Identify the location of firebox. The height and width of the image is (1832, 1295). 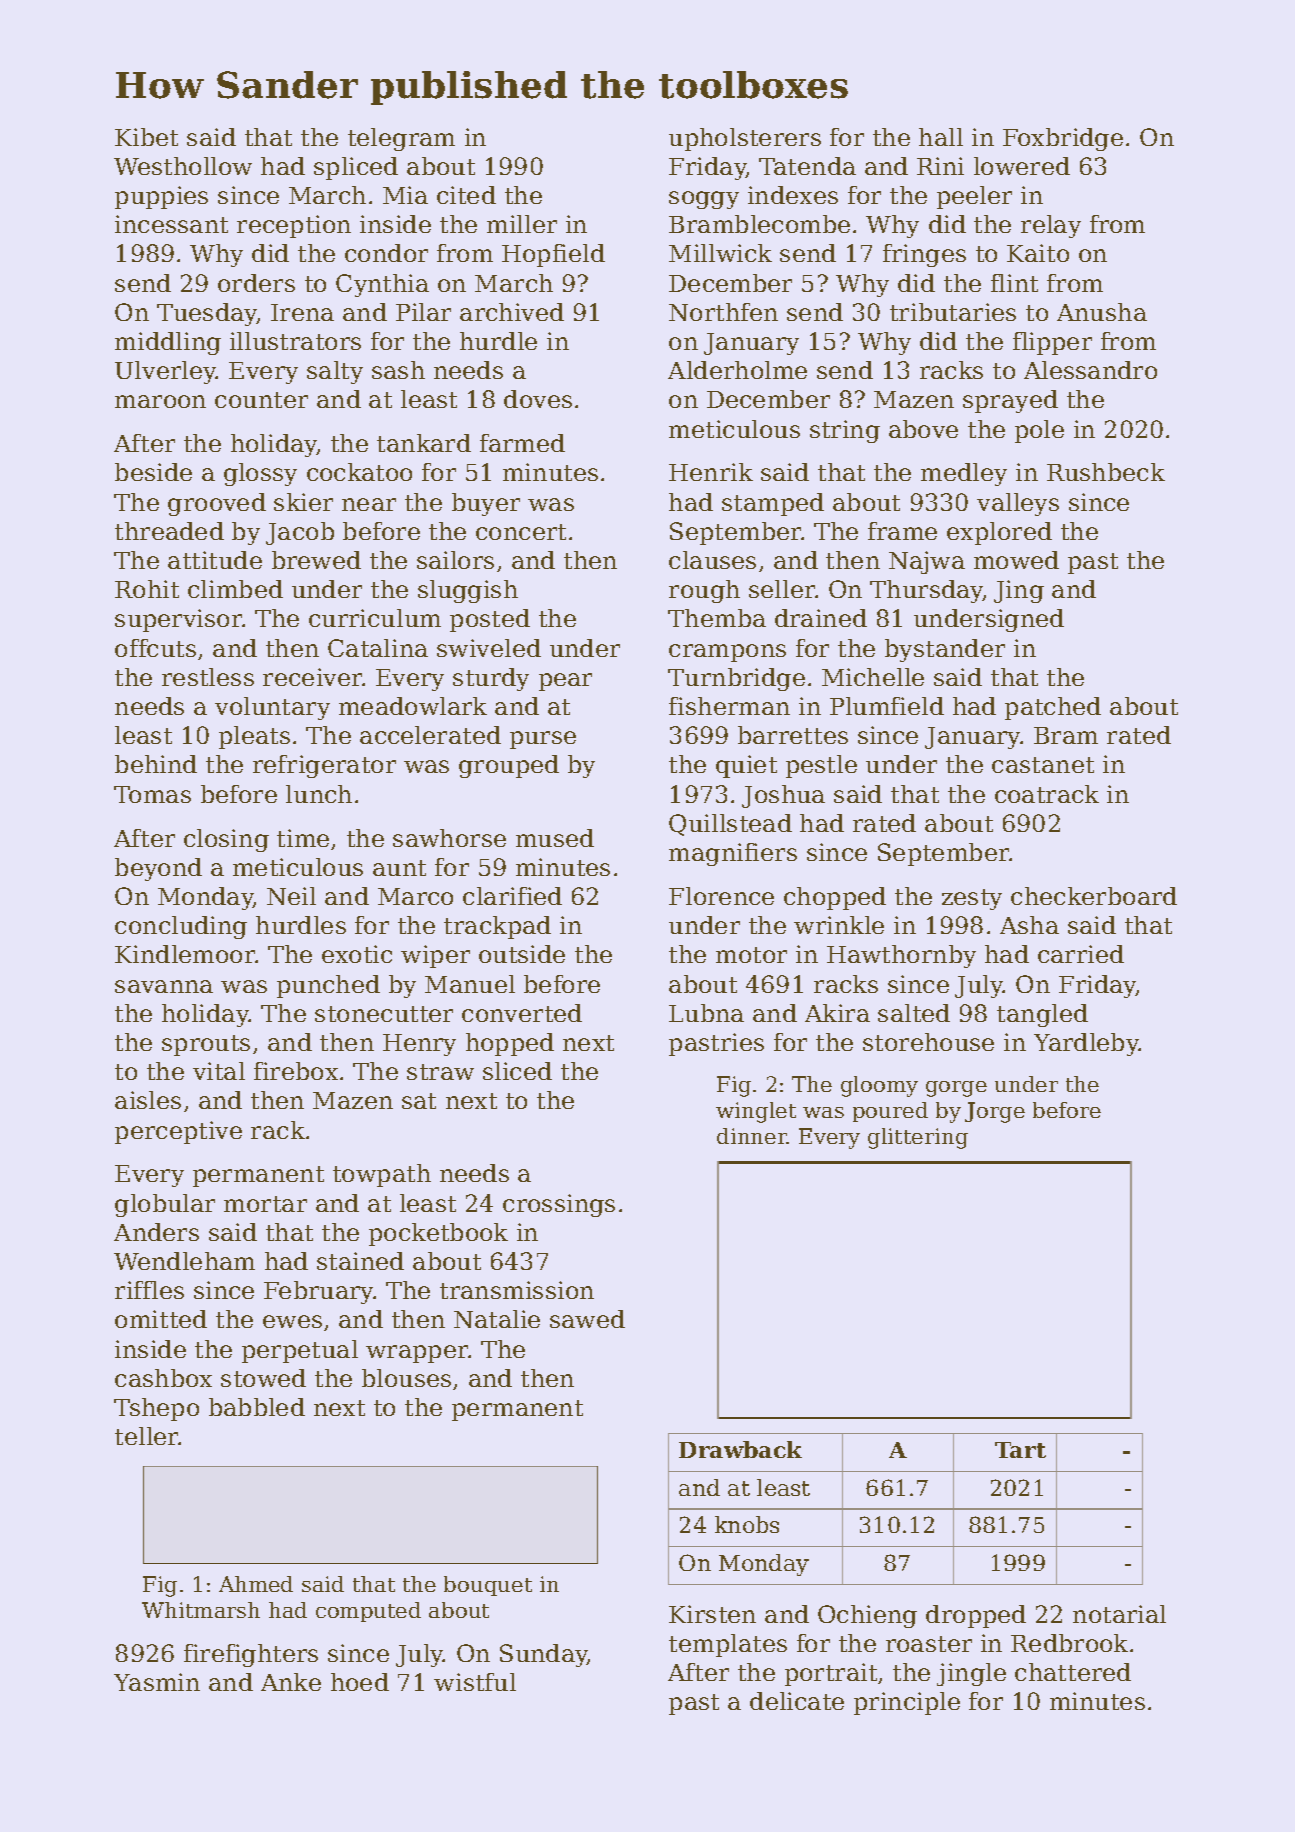
(296, 1071).
